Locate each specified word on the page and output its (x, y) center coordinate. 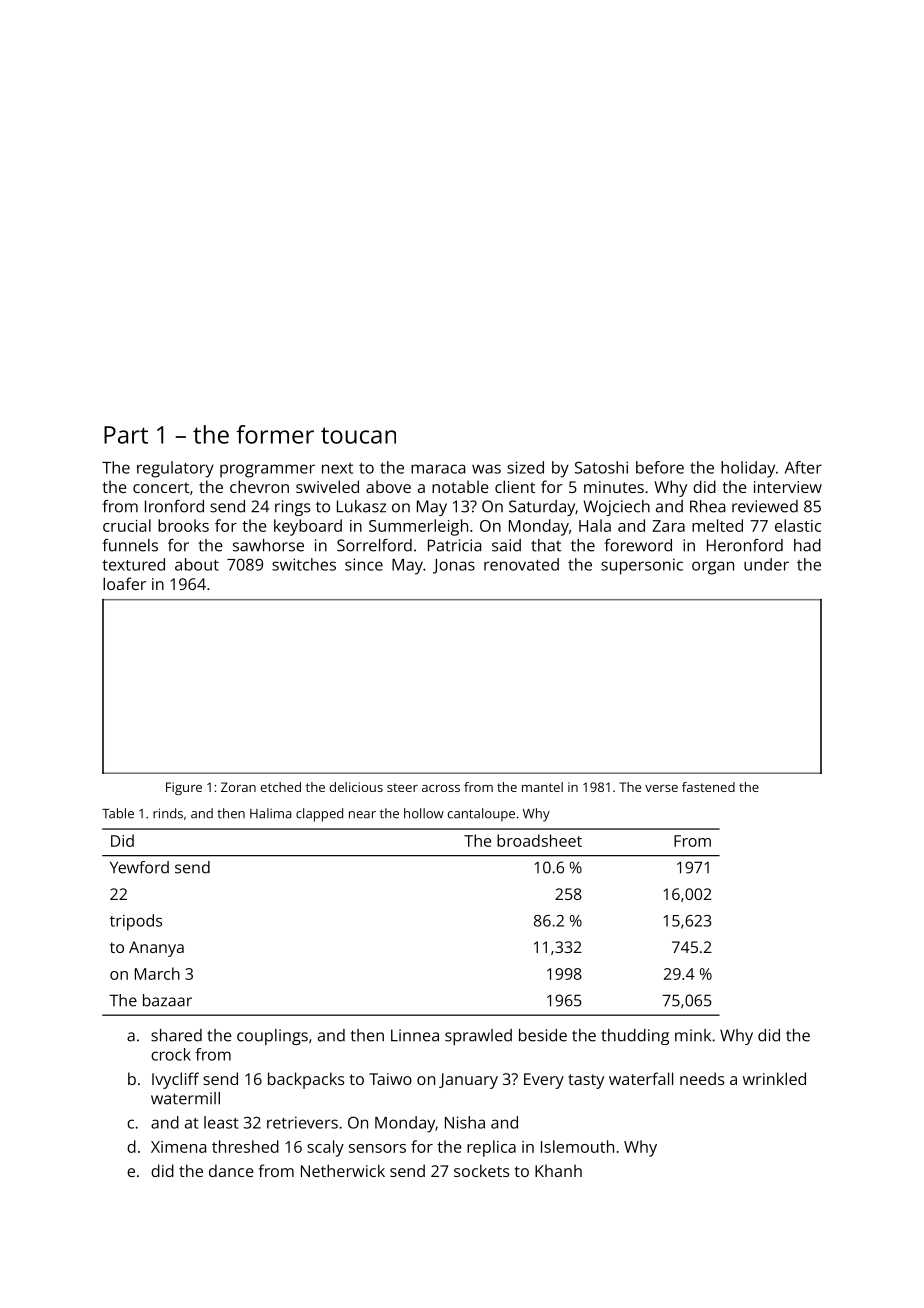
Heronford (745, 545)
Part (126, 435)
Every (544, 1081)
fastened (708, 787)
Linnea (415, 1035)
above (388, 486)
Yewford (139, 867)
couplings (272, 1037)
